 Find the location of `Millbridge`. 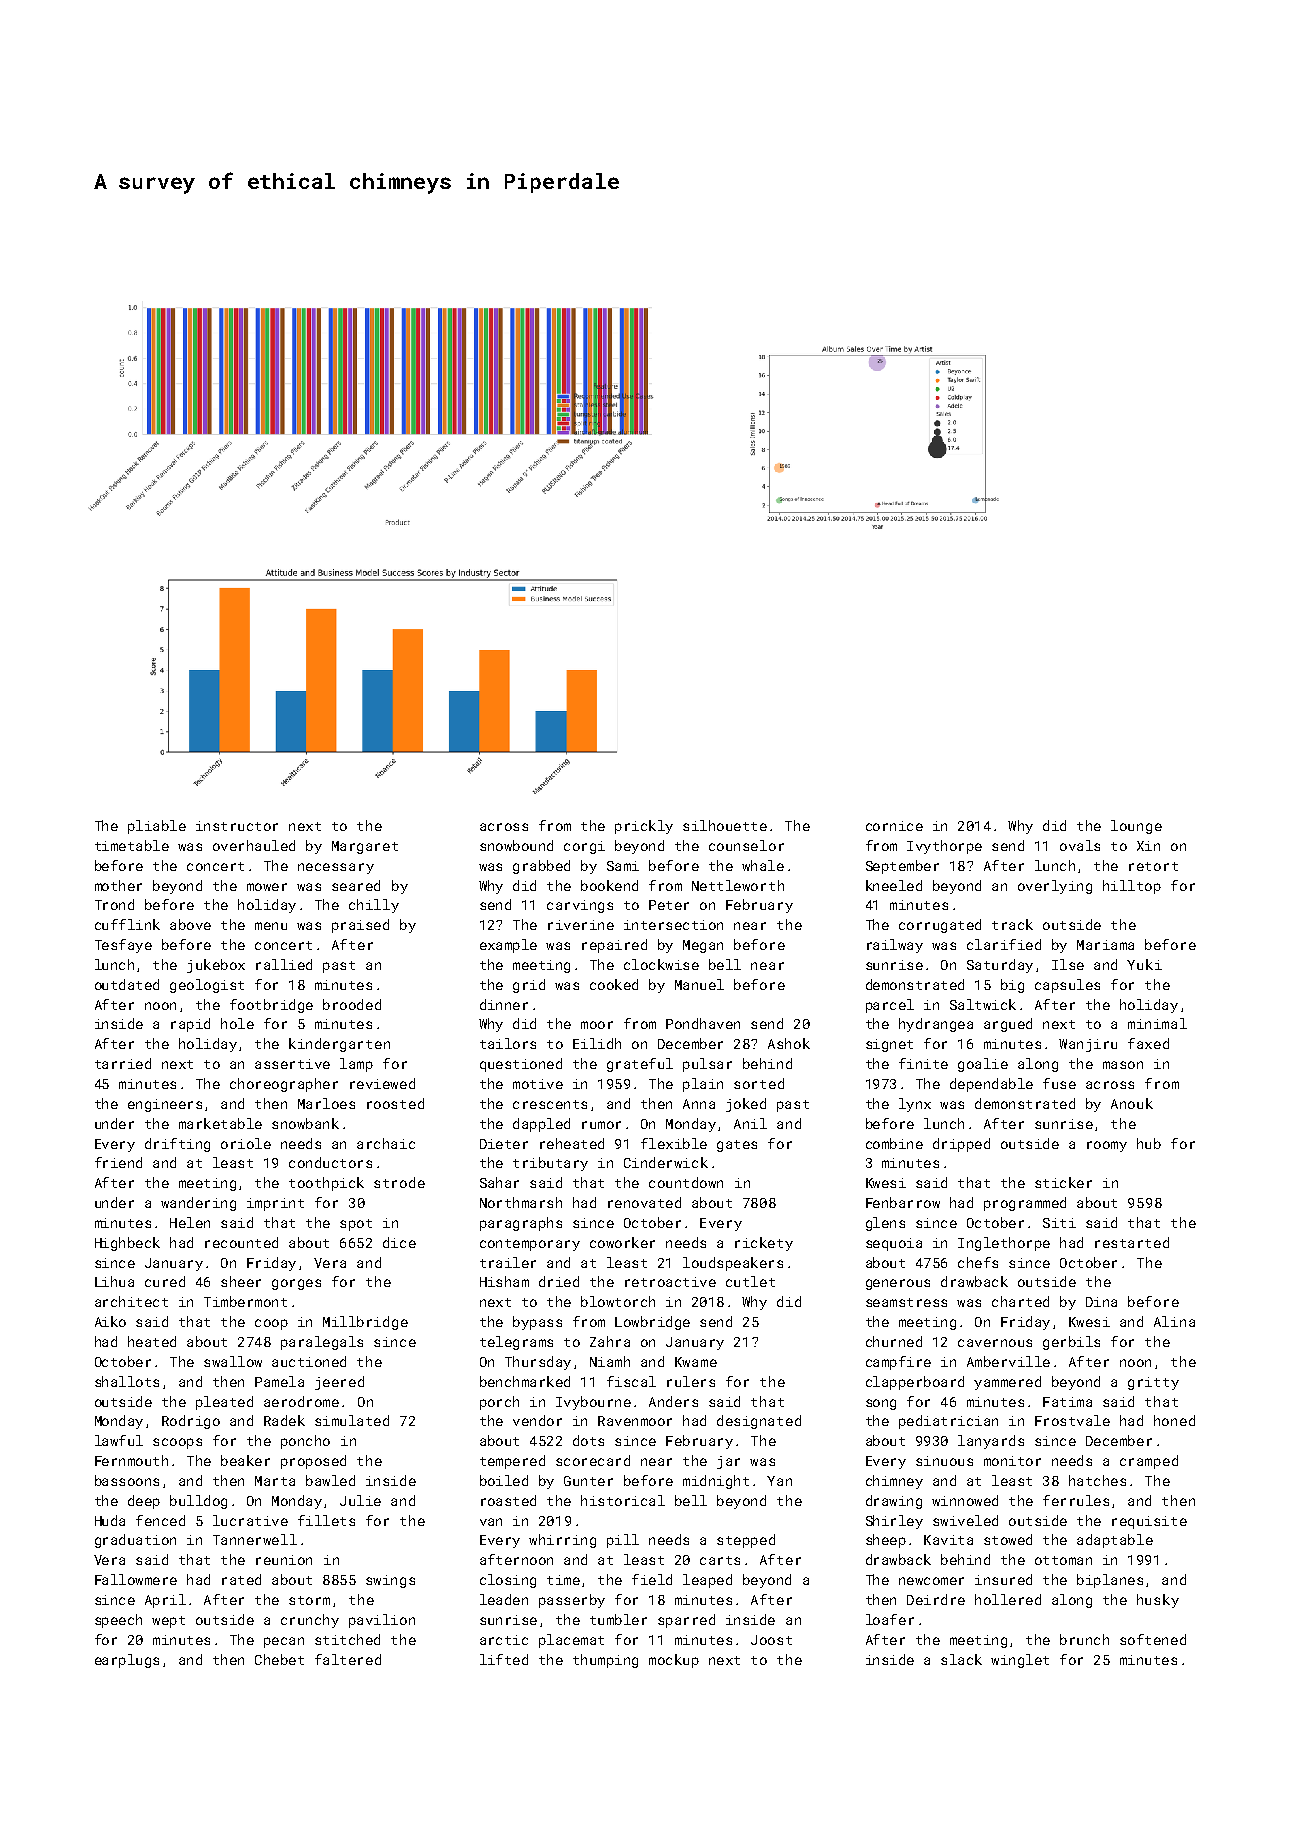

Millbridge is located at coordinates (365, 1323).
